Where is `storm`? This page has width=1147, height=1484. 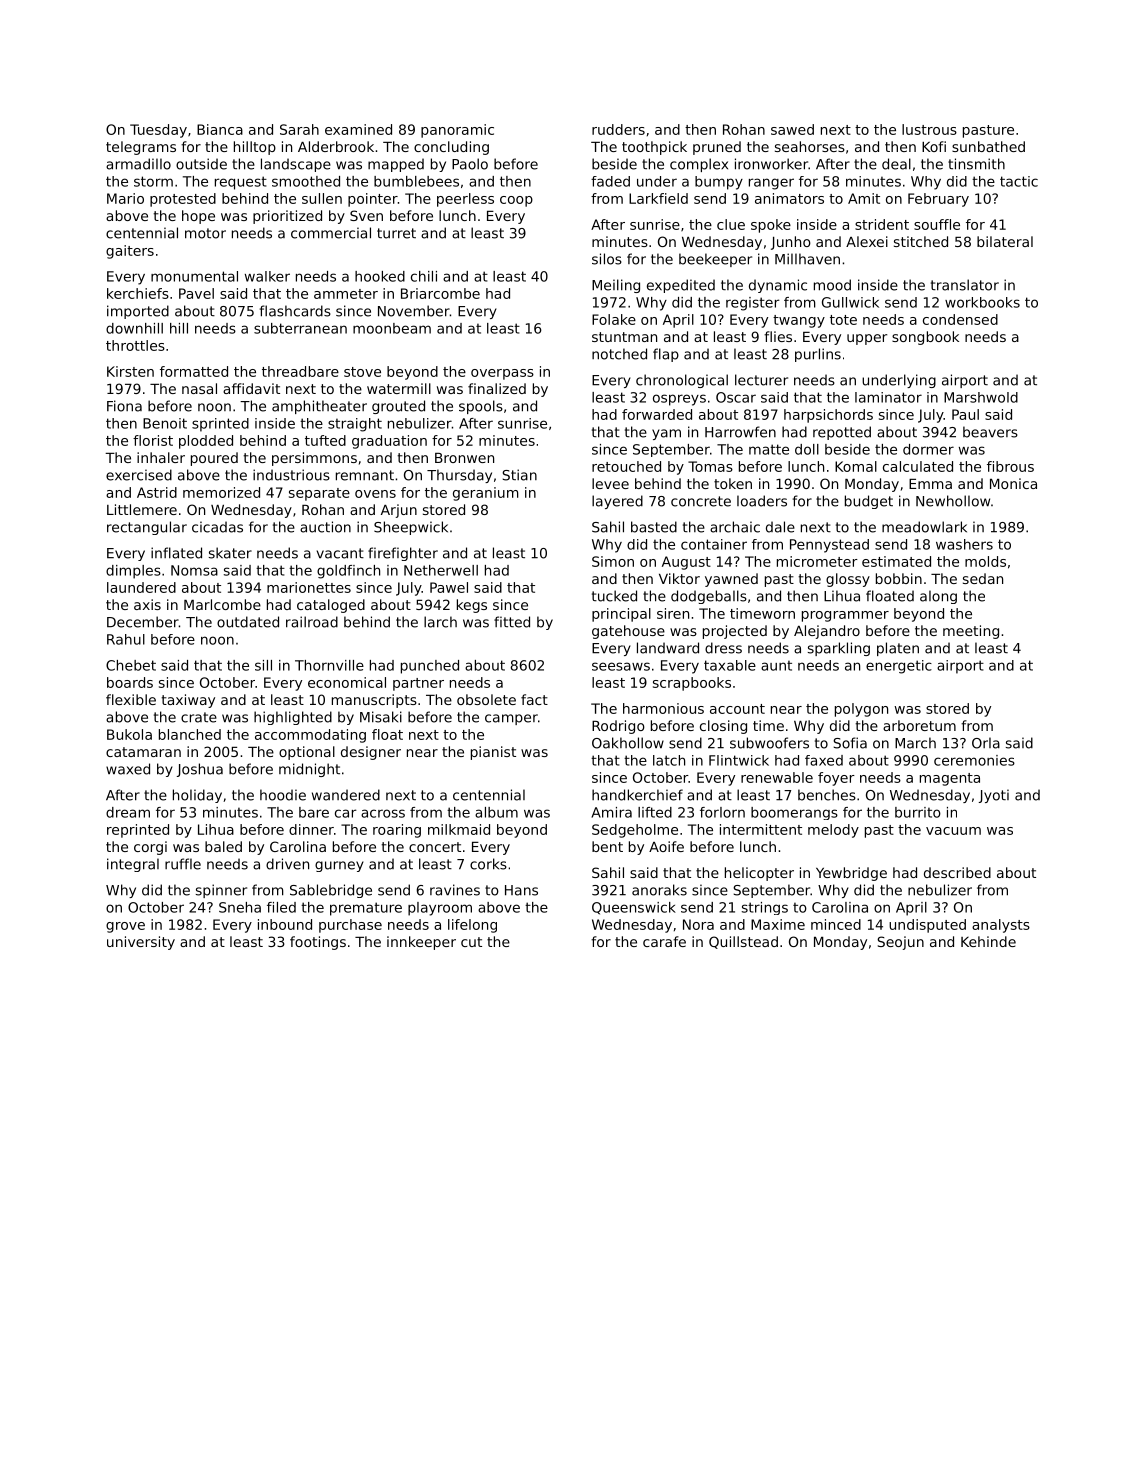 storm is located at coordinates (153, 181).
